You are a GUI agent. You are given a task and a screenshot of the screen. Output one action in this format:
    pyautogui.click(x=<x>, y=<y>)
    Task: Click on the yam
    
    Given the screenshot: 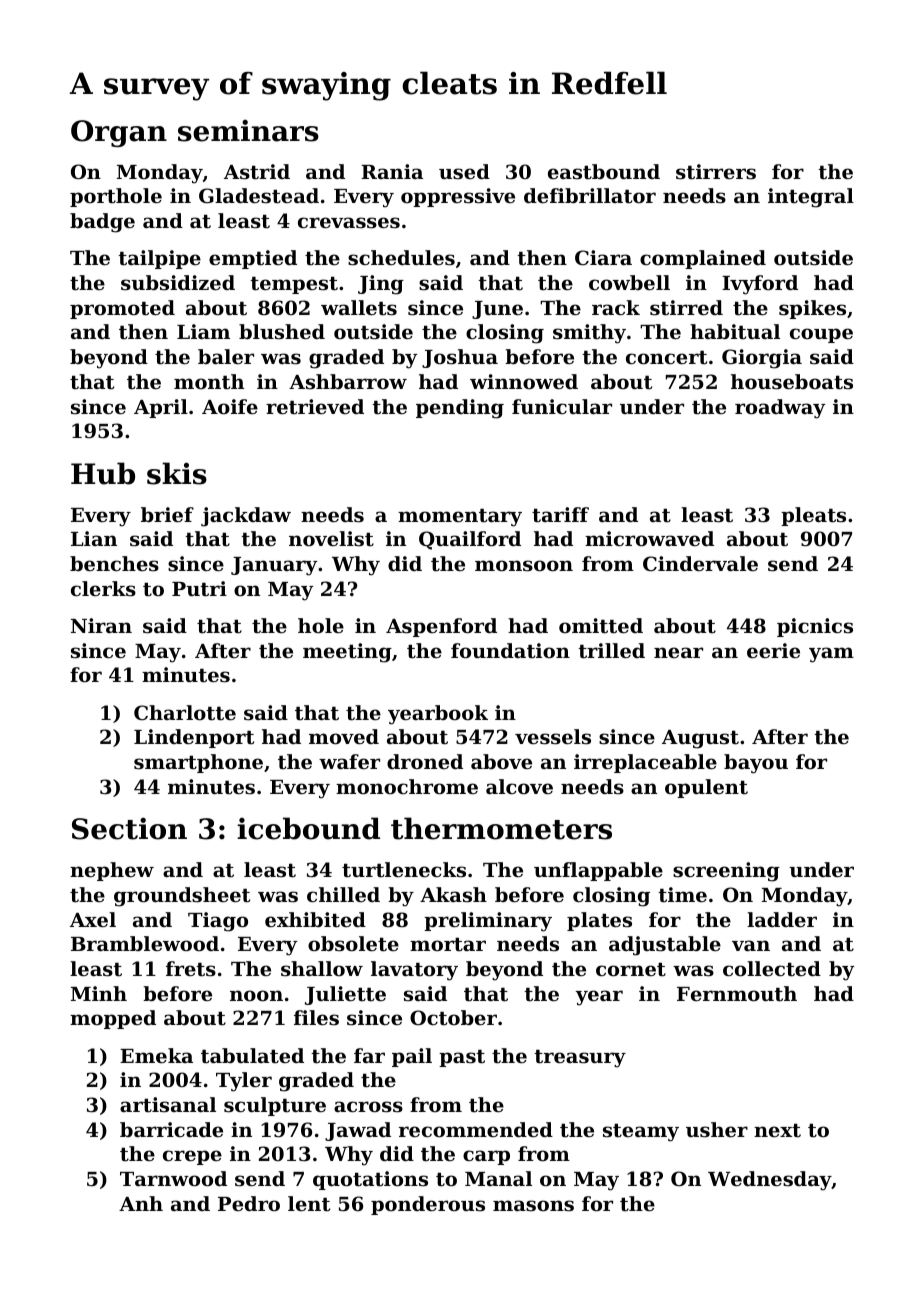 What is the action you would take?
    pyautogui.click(x=831, y=655)
